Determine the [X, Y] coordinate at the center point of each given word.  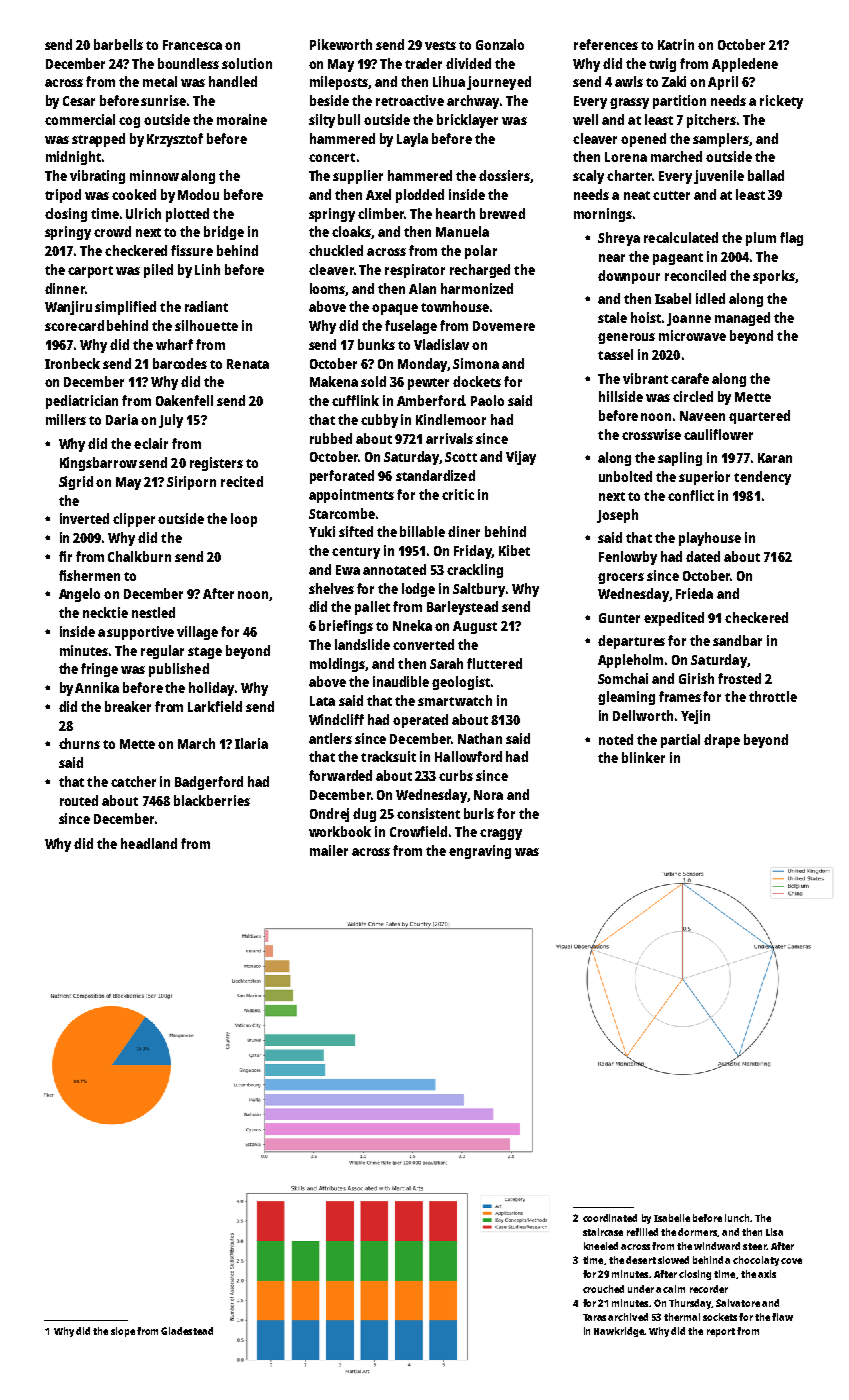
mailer [329, 850]
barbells [118, 44]
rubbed [331, 438]
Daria [122, 419]
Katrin [676, 44]
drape [722, 741]
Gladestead [187, 1331]
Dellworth [643, 715]
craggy [501, 834]
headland [149, 843]
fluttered [494, 663]
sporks [774, 277]
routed [79, 800]
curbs [456, 775]
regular [162, 652]
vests [440, 45]
